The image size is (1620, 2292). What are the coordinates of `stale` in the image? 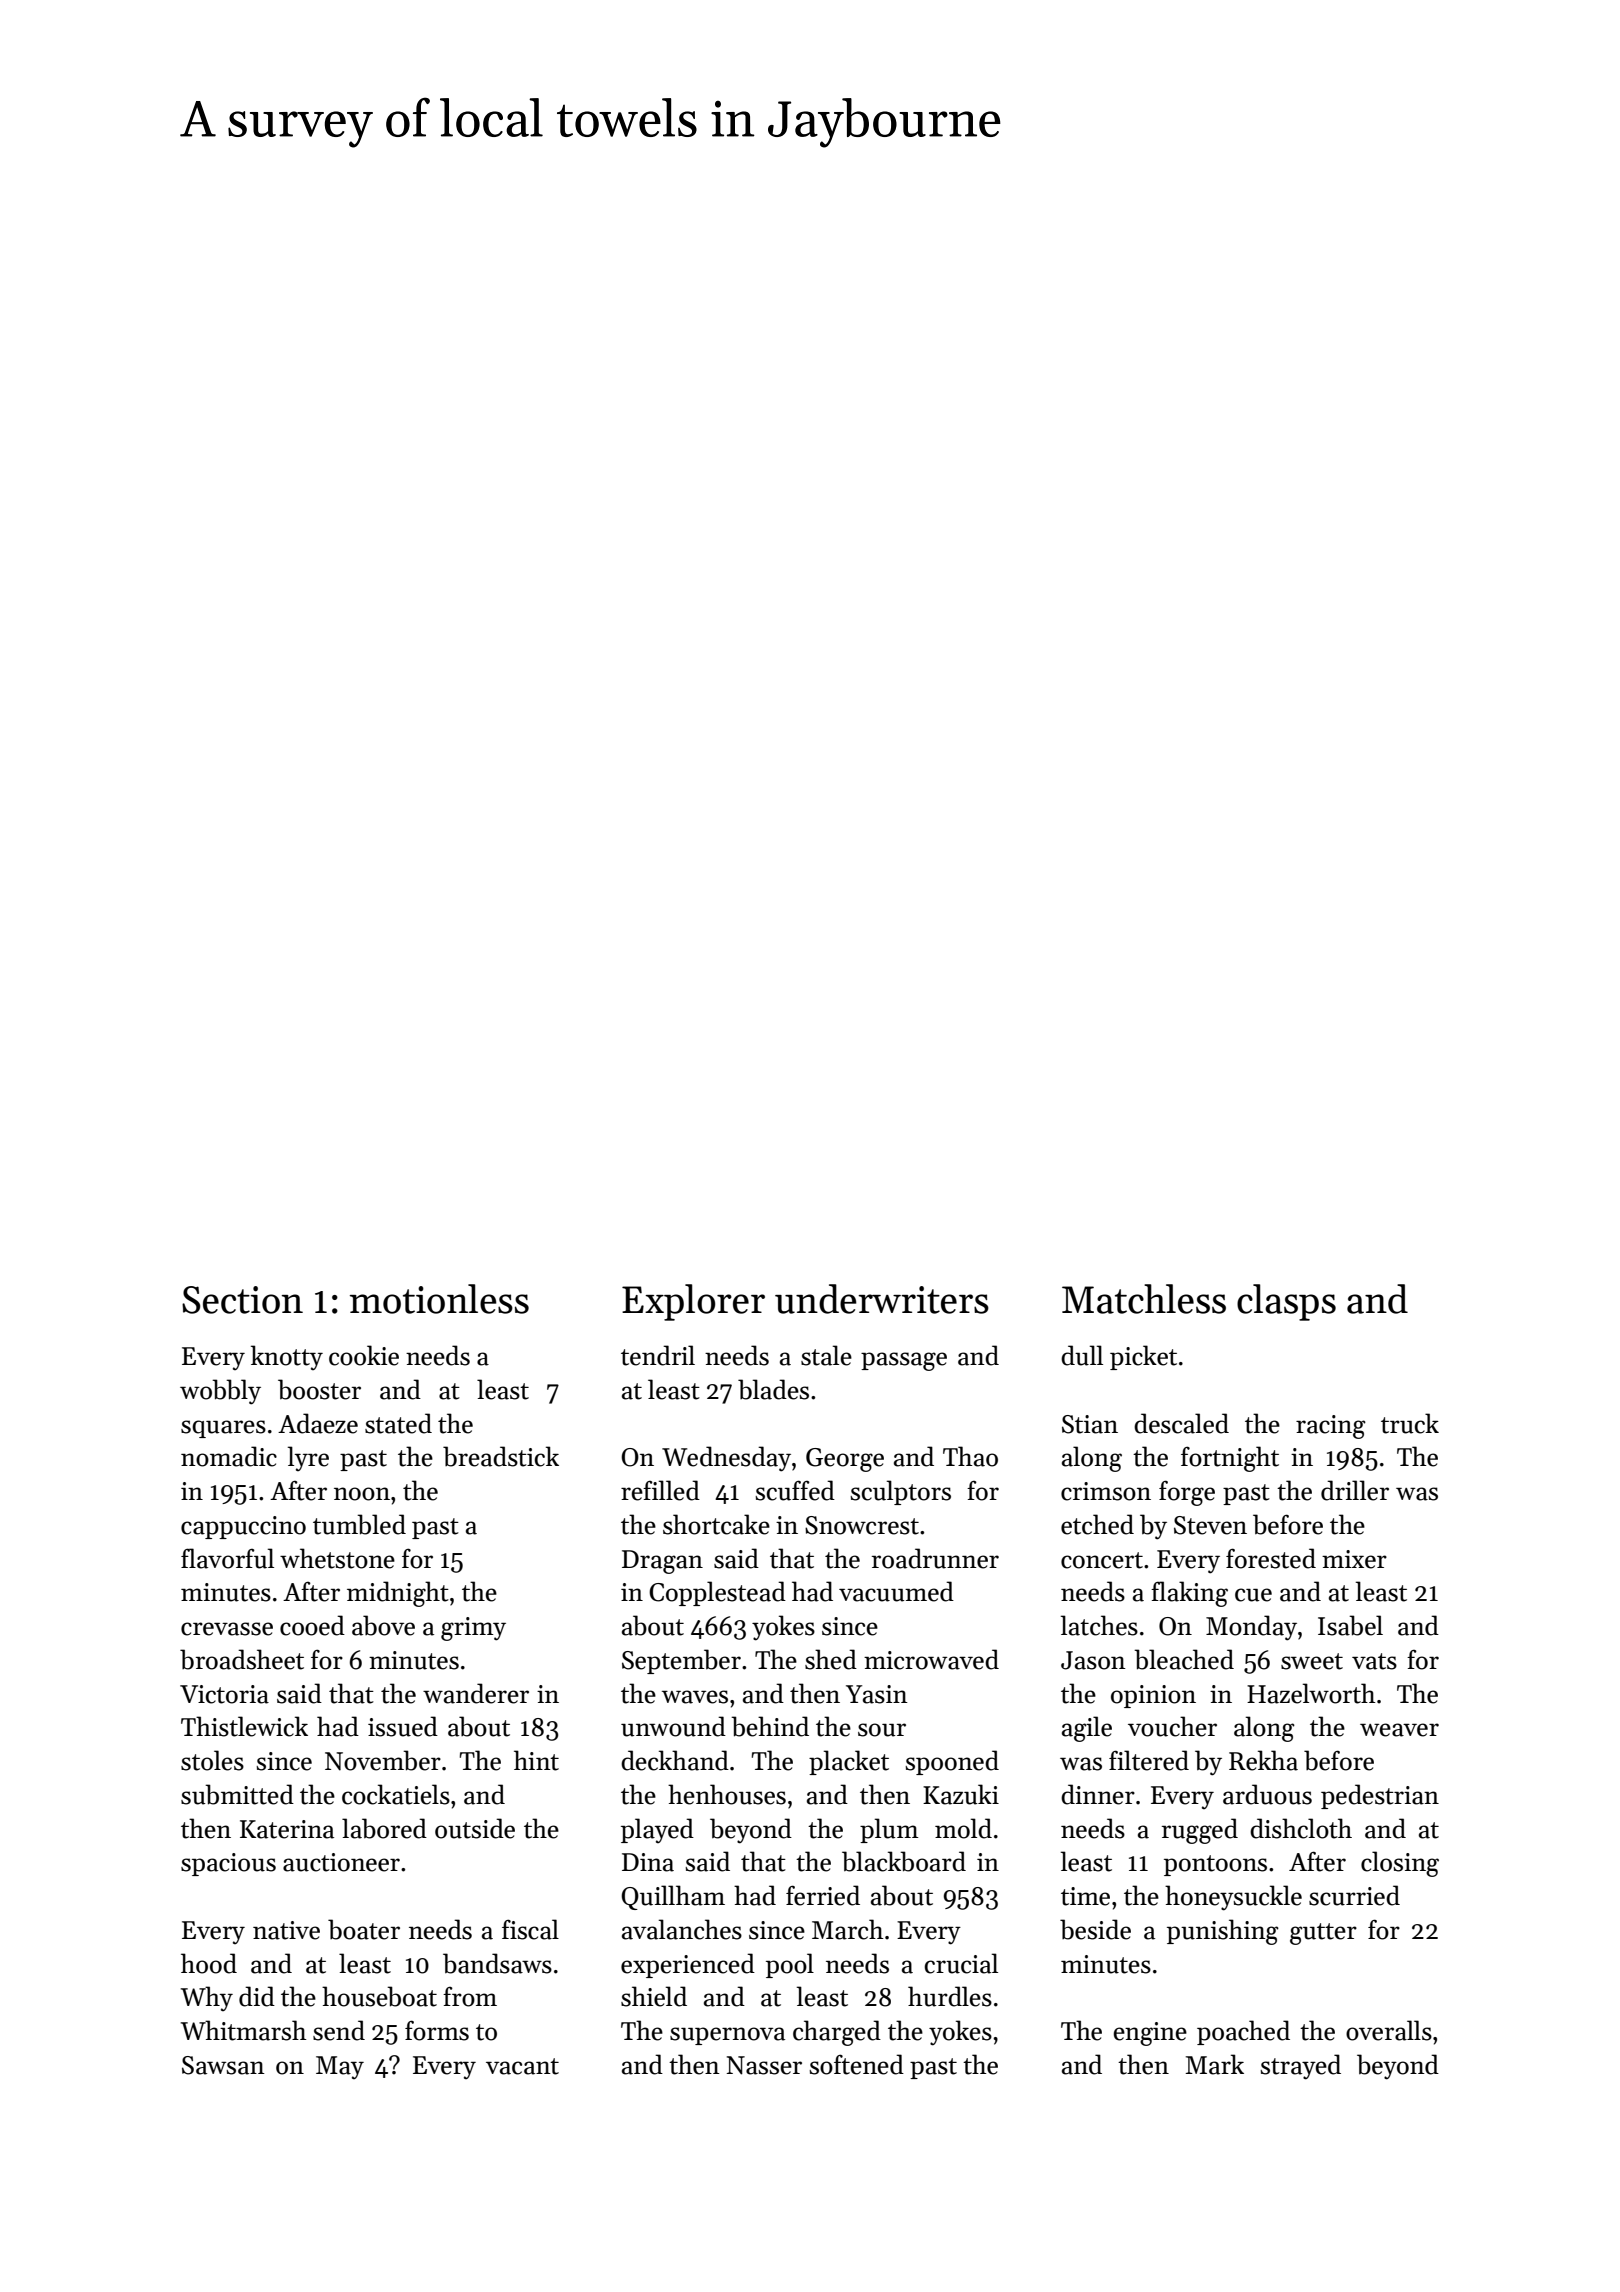 It's located at (826, 1355).
